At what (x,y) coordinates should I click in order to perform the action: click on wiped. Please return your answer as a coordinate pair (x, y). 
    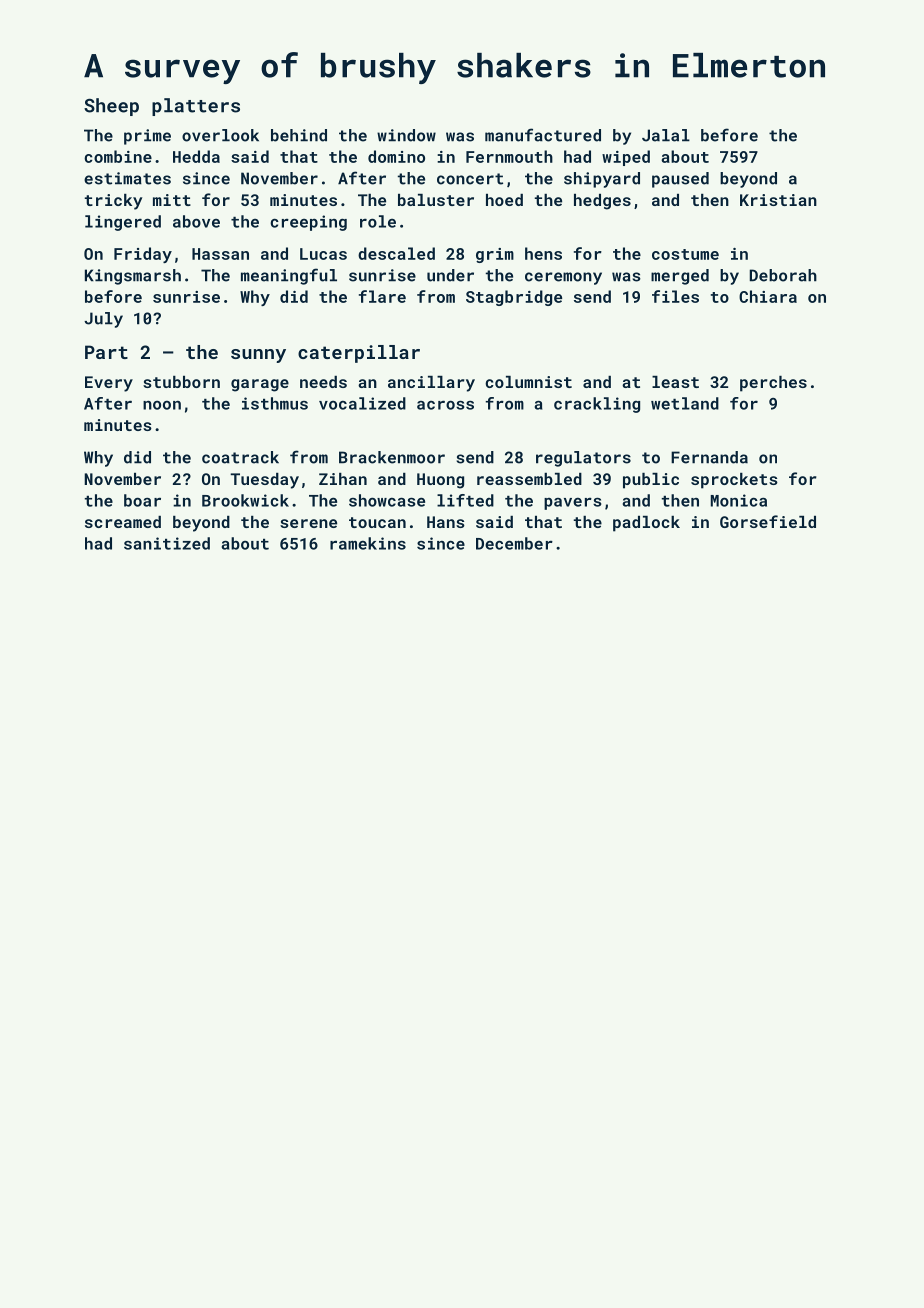
    Looking at the image, I should click on (626, 158).
